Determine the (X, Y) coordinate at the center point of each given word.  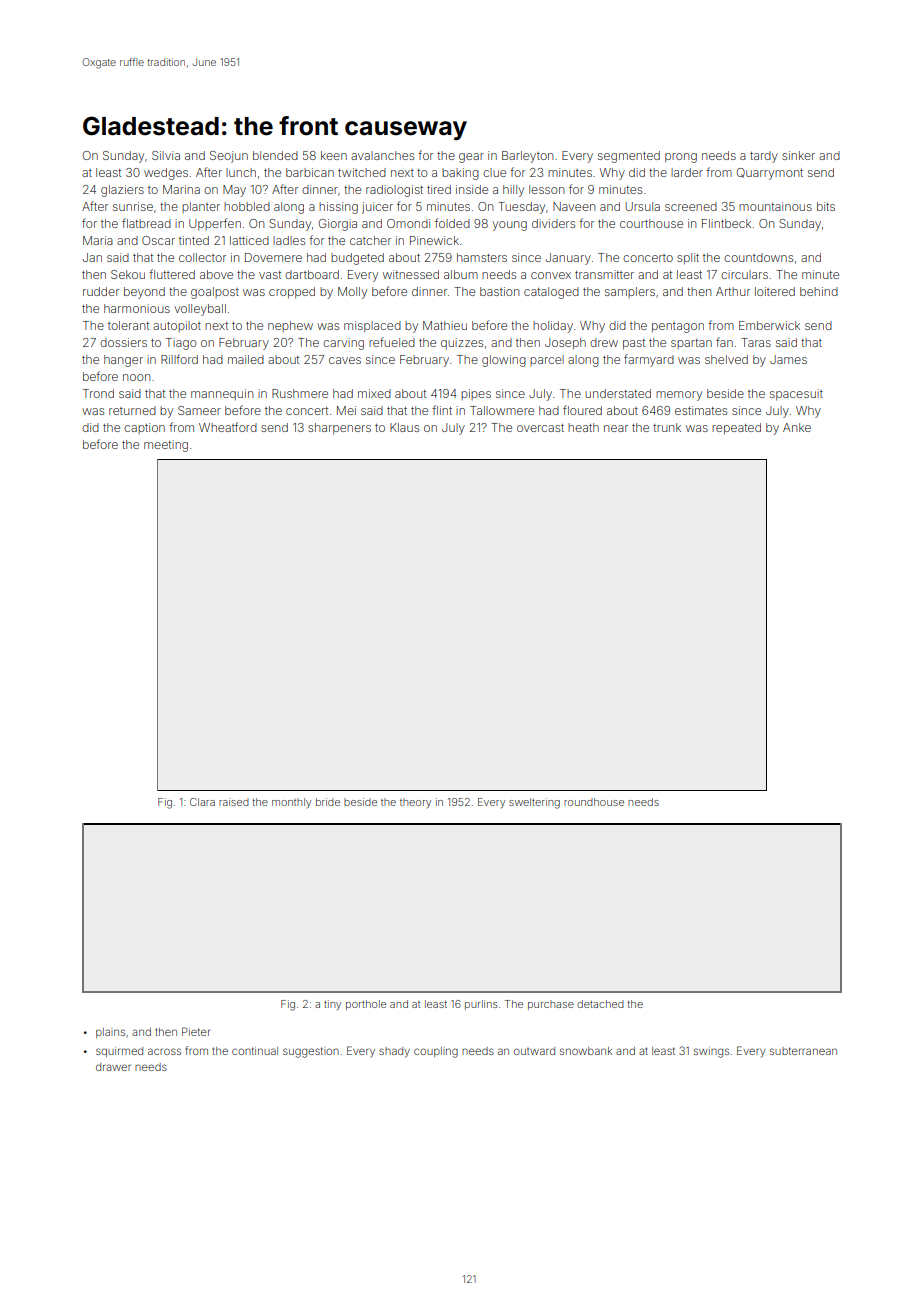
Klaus (404, 427)
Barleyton (527, 157)
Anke (797, 427)
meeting (166, 446)
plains (110, 1033)
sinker (798, 155)
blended (275, 155)
